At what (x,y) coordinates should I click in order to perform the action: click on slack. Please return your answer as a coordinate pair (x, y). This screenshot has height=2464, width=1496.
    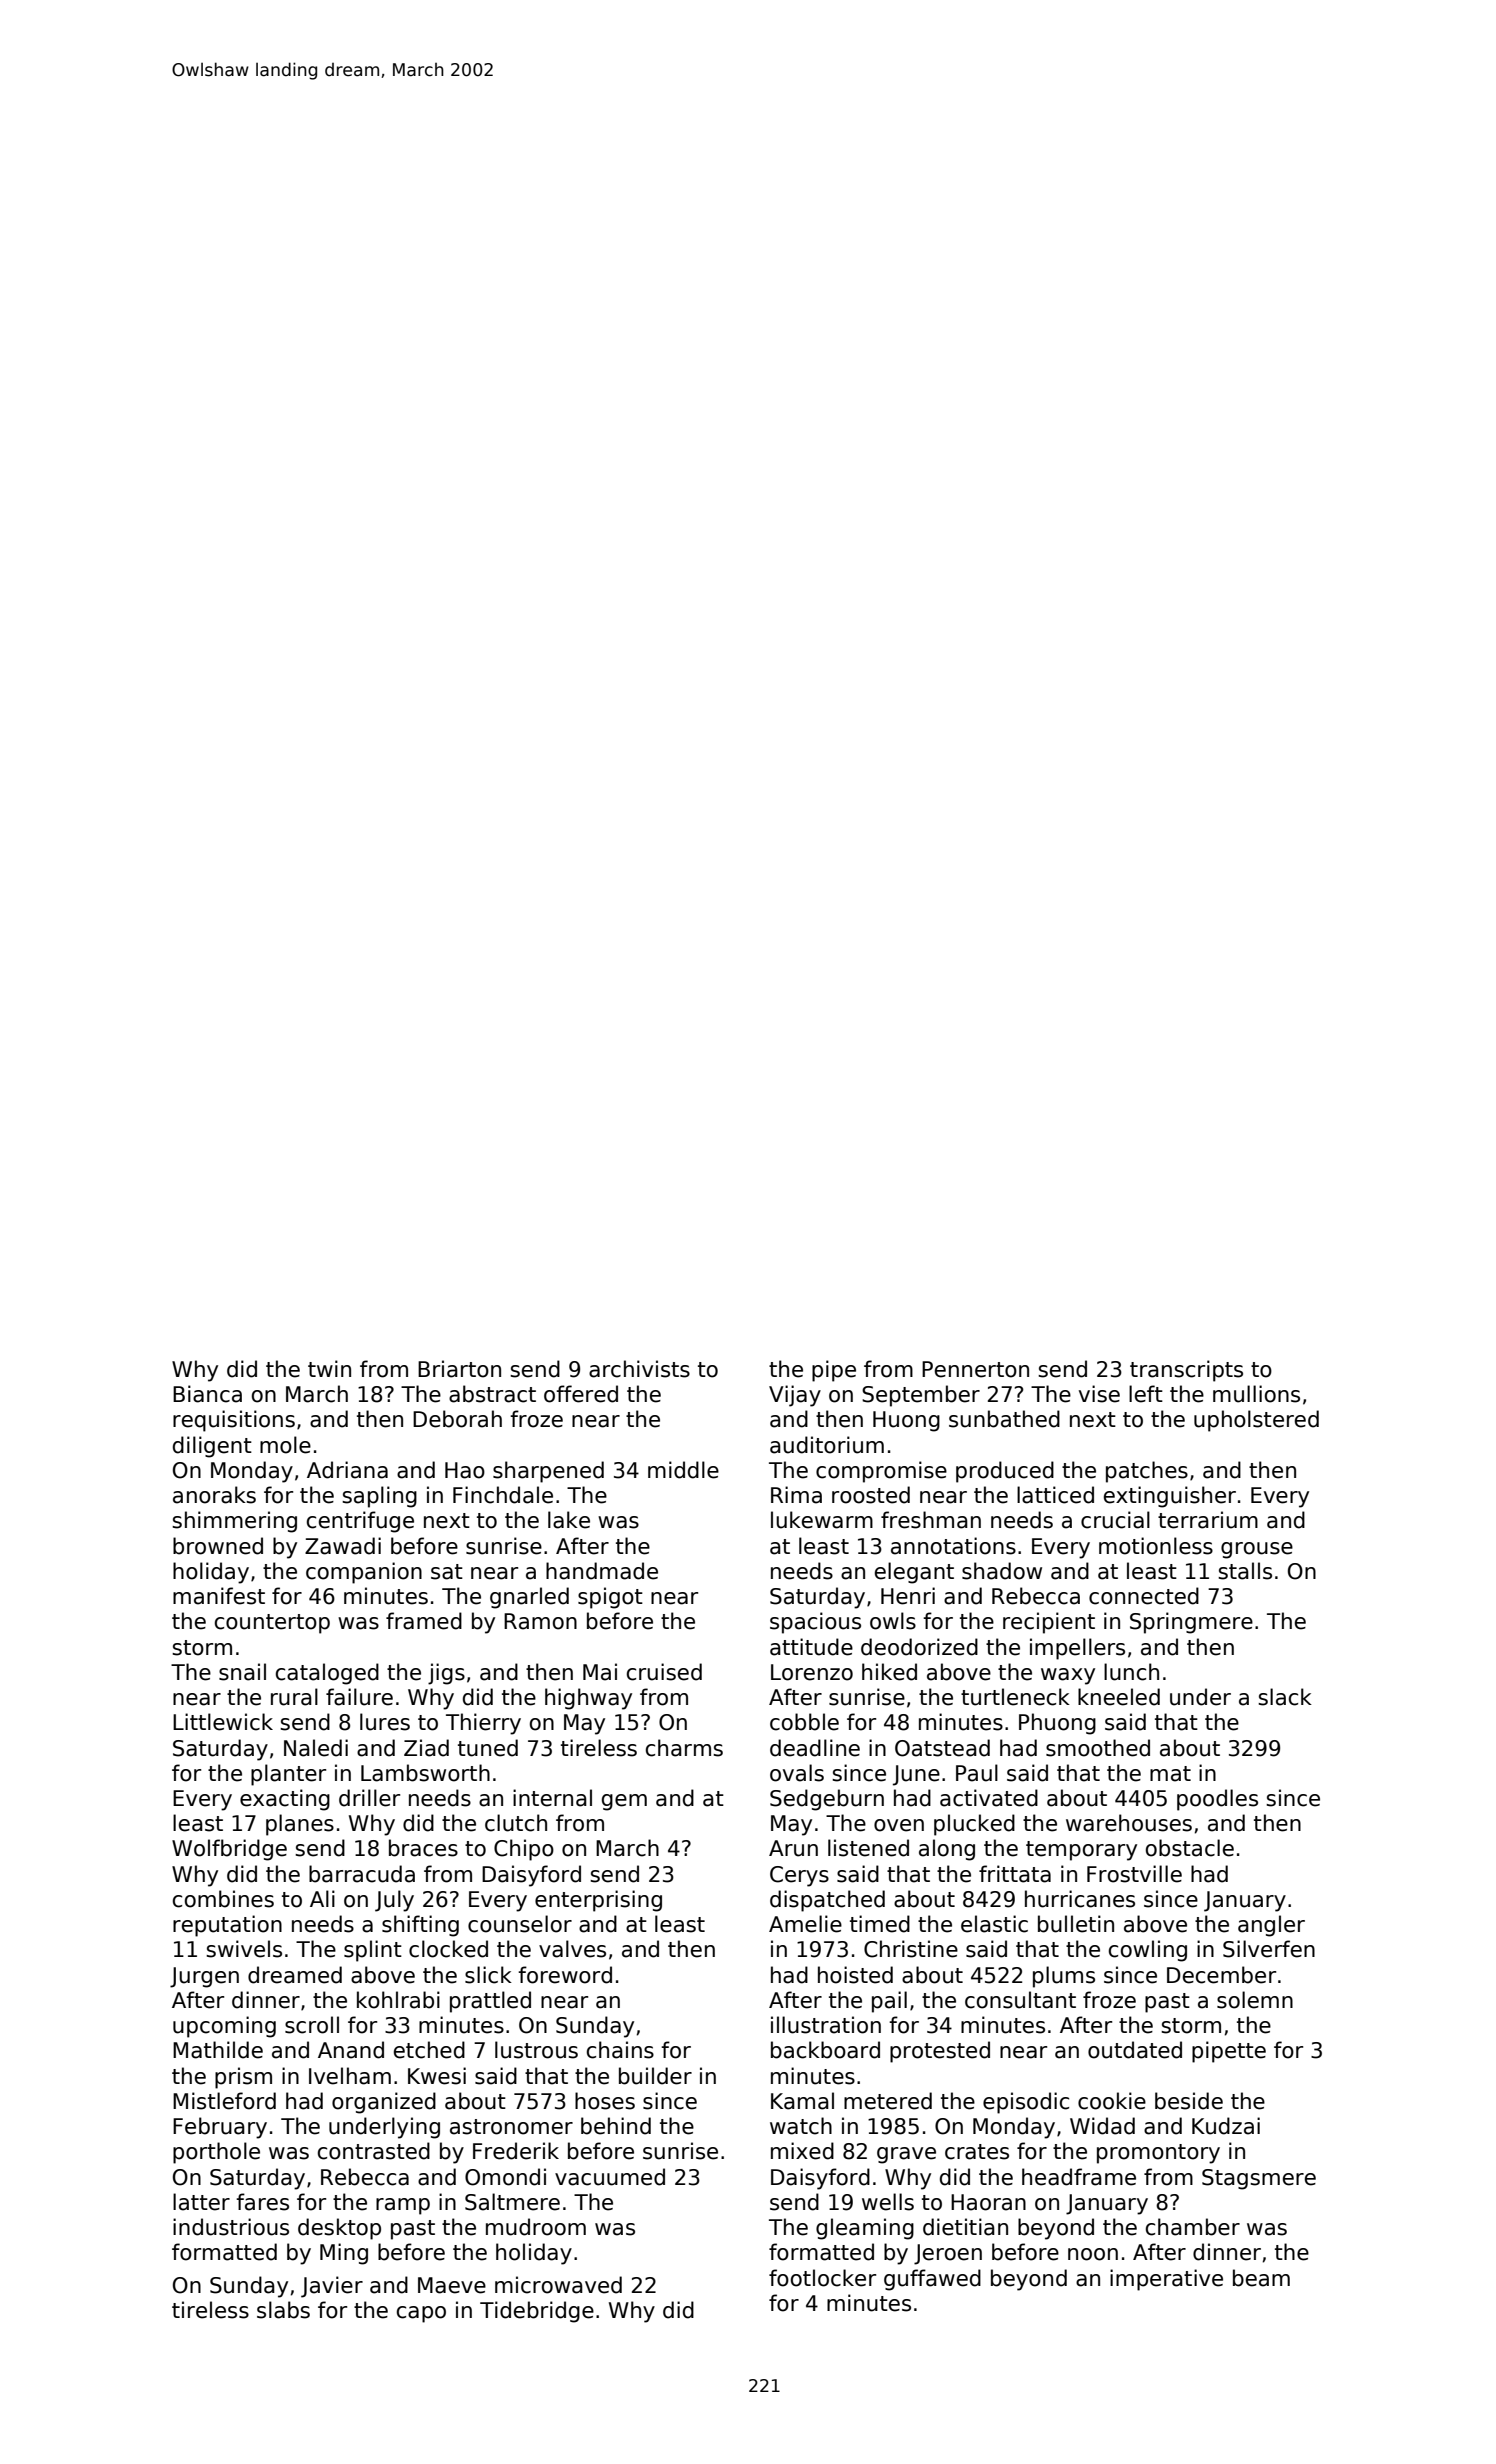
    Looking at the image, I should click on (1285, 1697).
